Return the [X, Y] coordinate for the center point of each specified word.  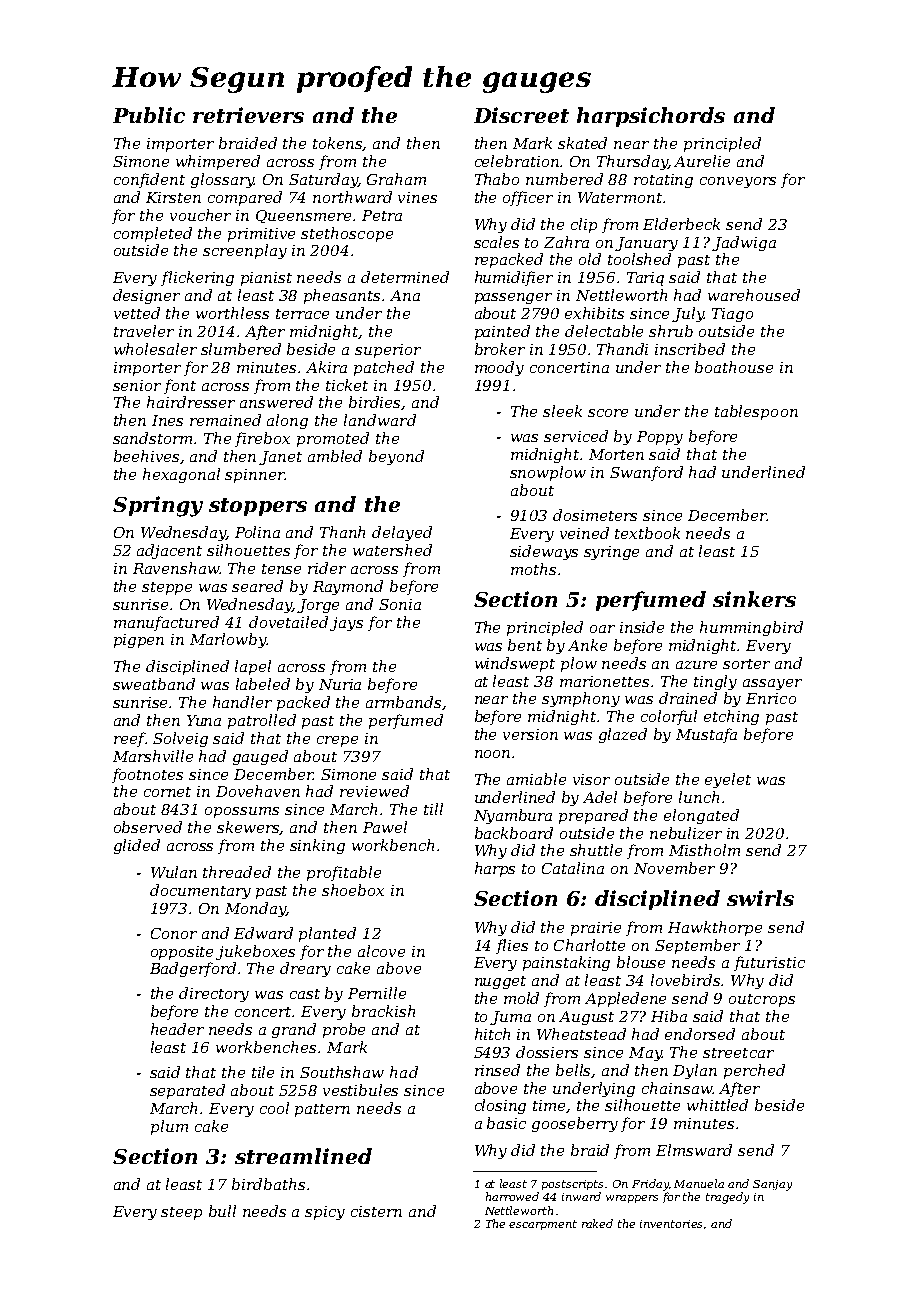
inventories [671, 1224]
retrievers [248, 115]
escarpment [543, 1225]
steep [181, 1213]
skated [582, 143]
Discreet [521, 115]
